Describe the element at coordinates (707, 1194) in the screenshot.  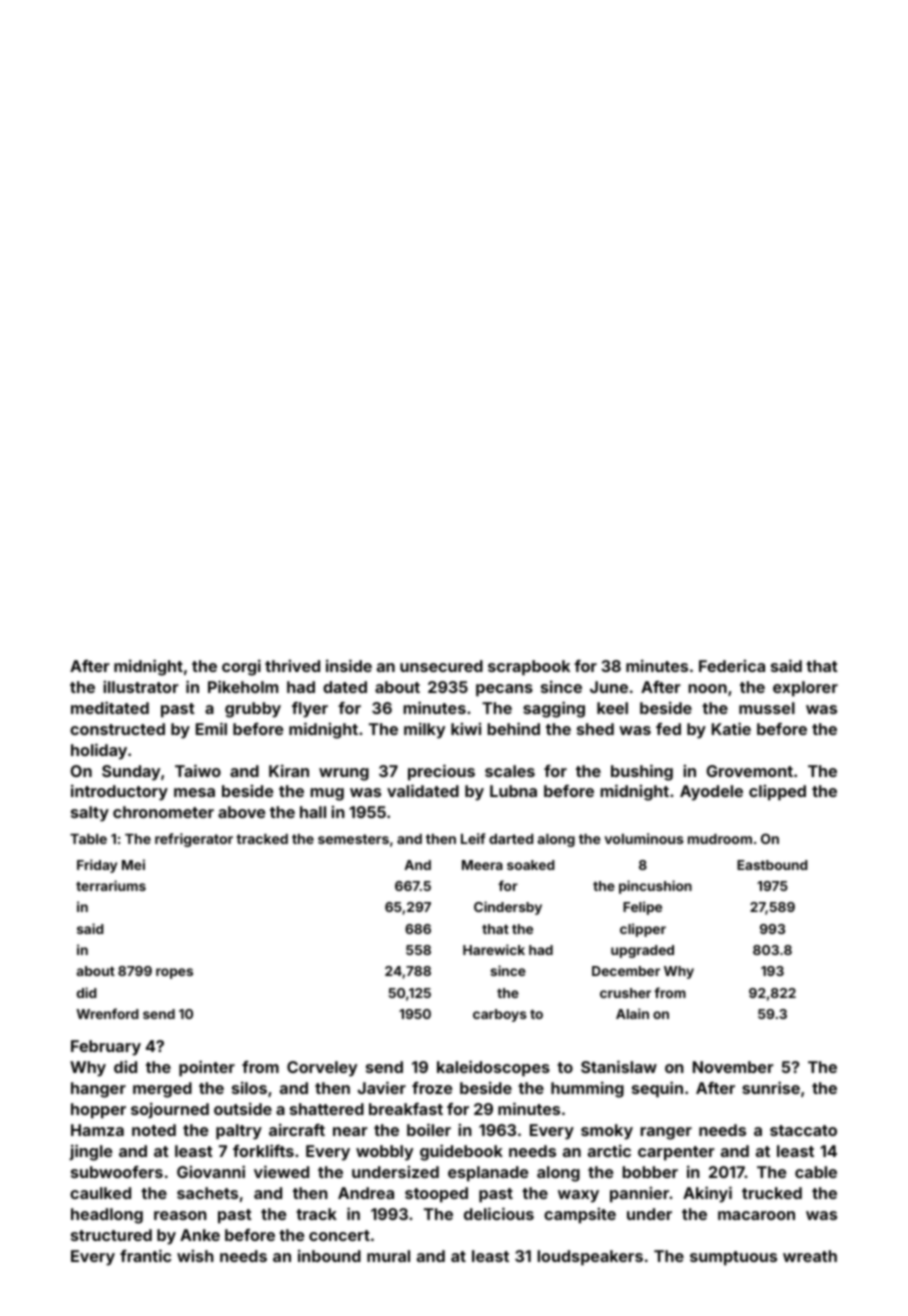
I see `Akinyi` at that location.
